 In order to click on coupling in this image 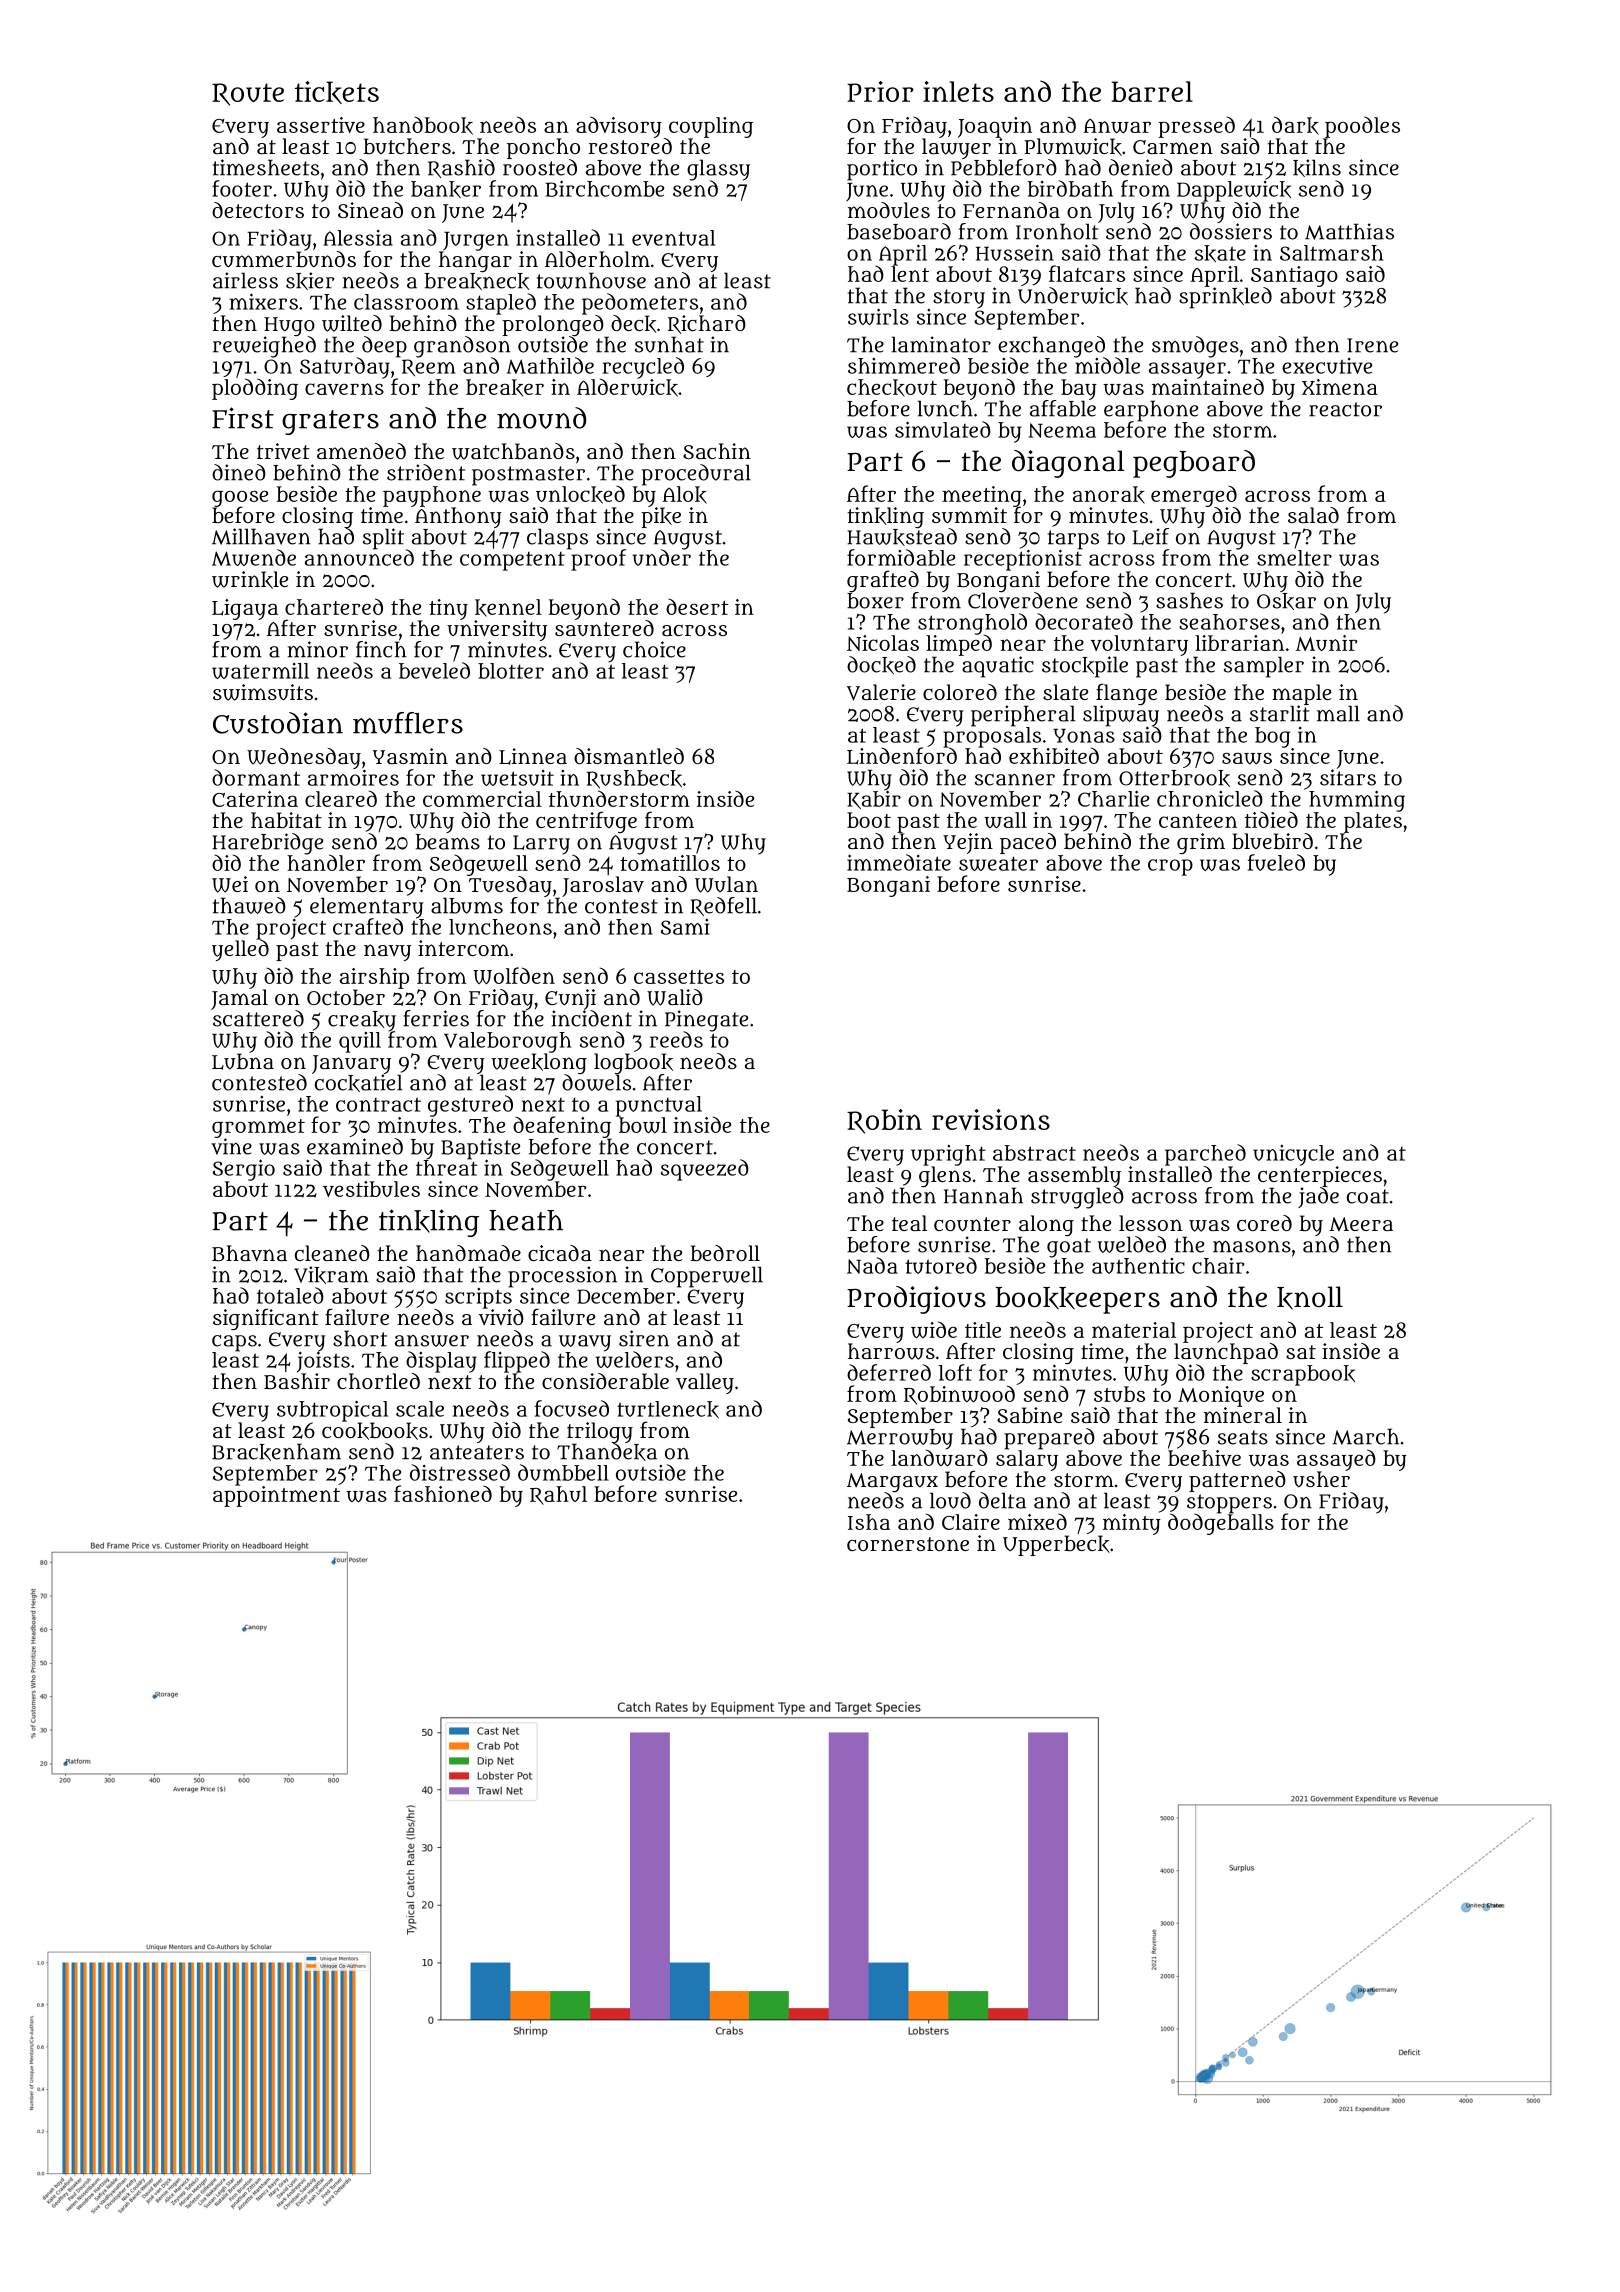, I will do `click(711, 127)`.
